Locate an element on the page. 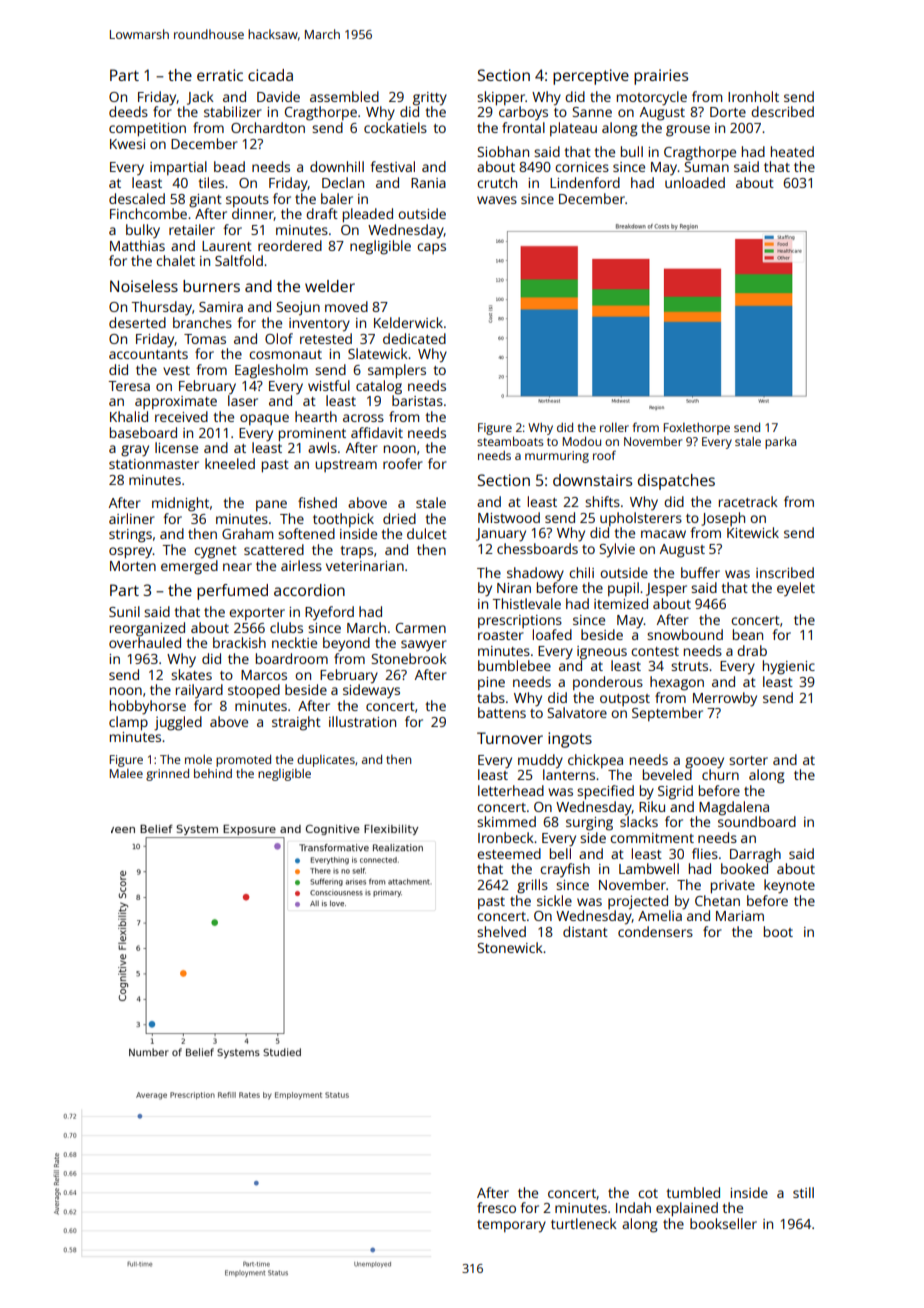 The width and height of the page is (924, 1308). perceptive is located at coordinates (591, 77).
